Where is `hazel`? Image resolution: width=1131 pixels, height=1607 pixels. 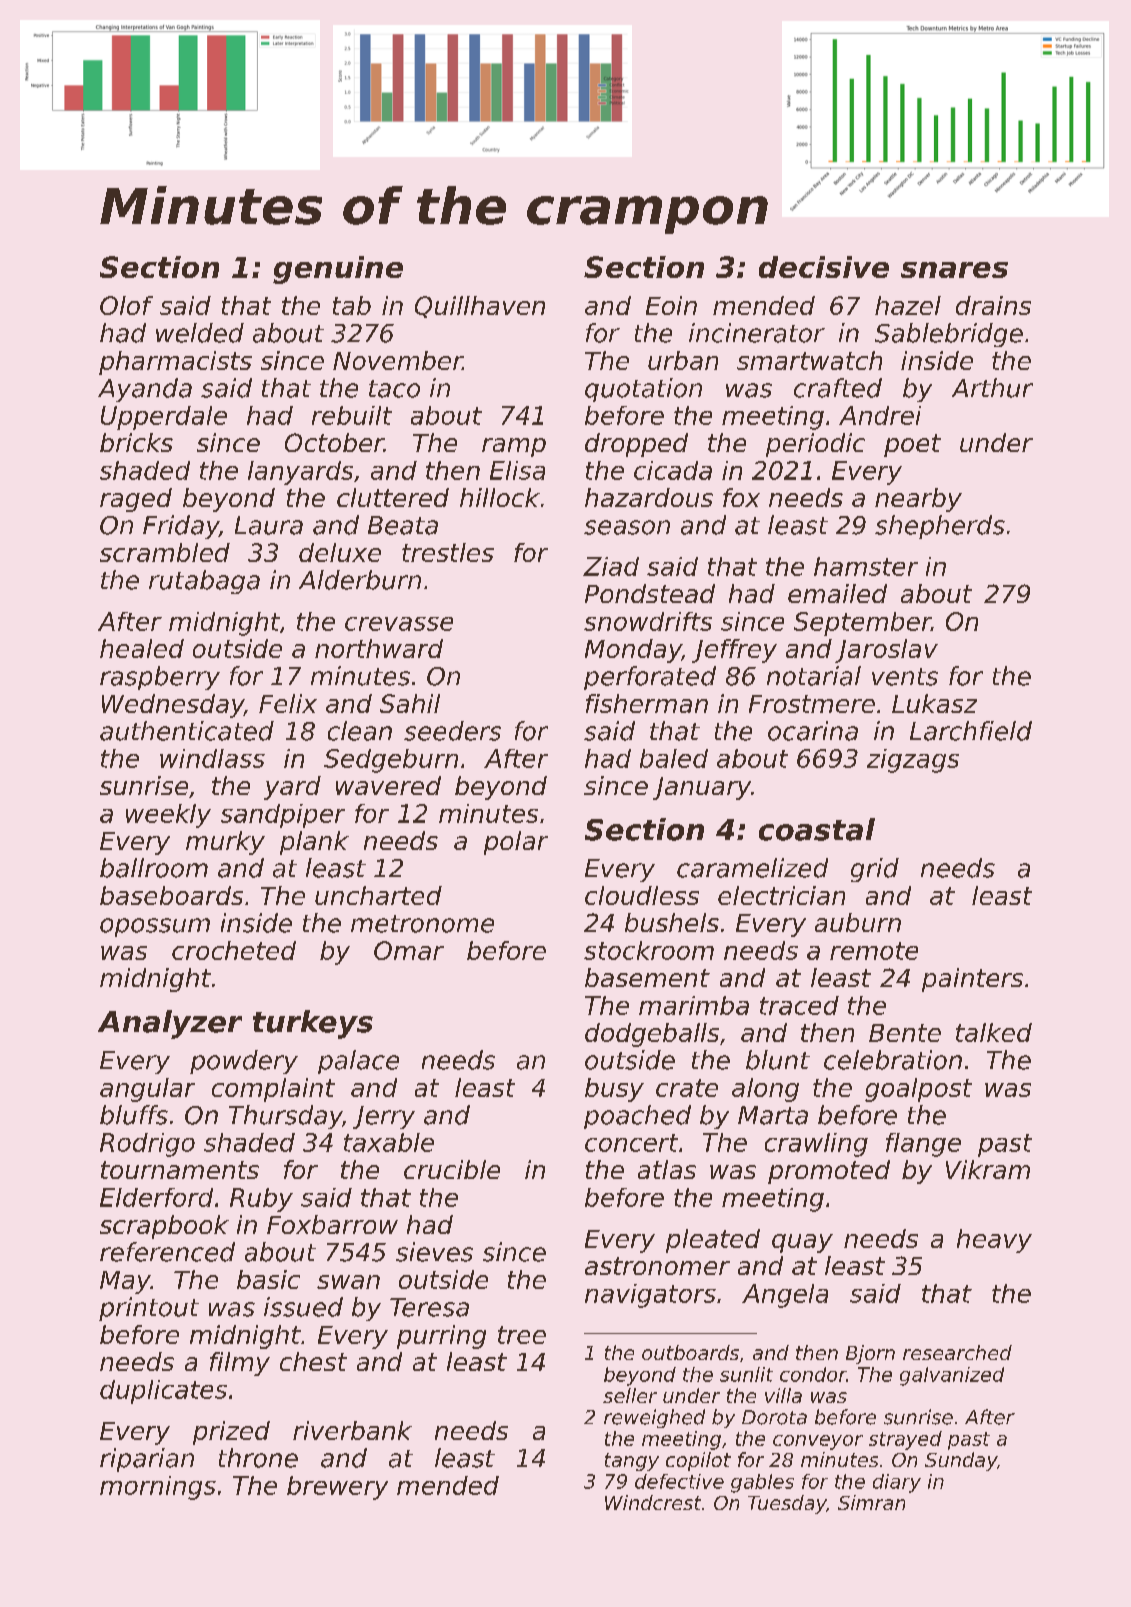
hazel is located at coordinates (908, 305).
